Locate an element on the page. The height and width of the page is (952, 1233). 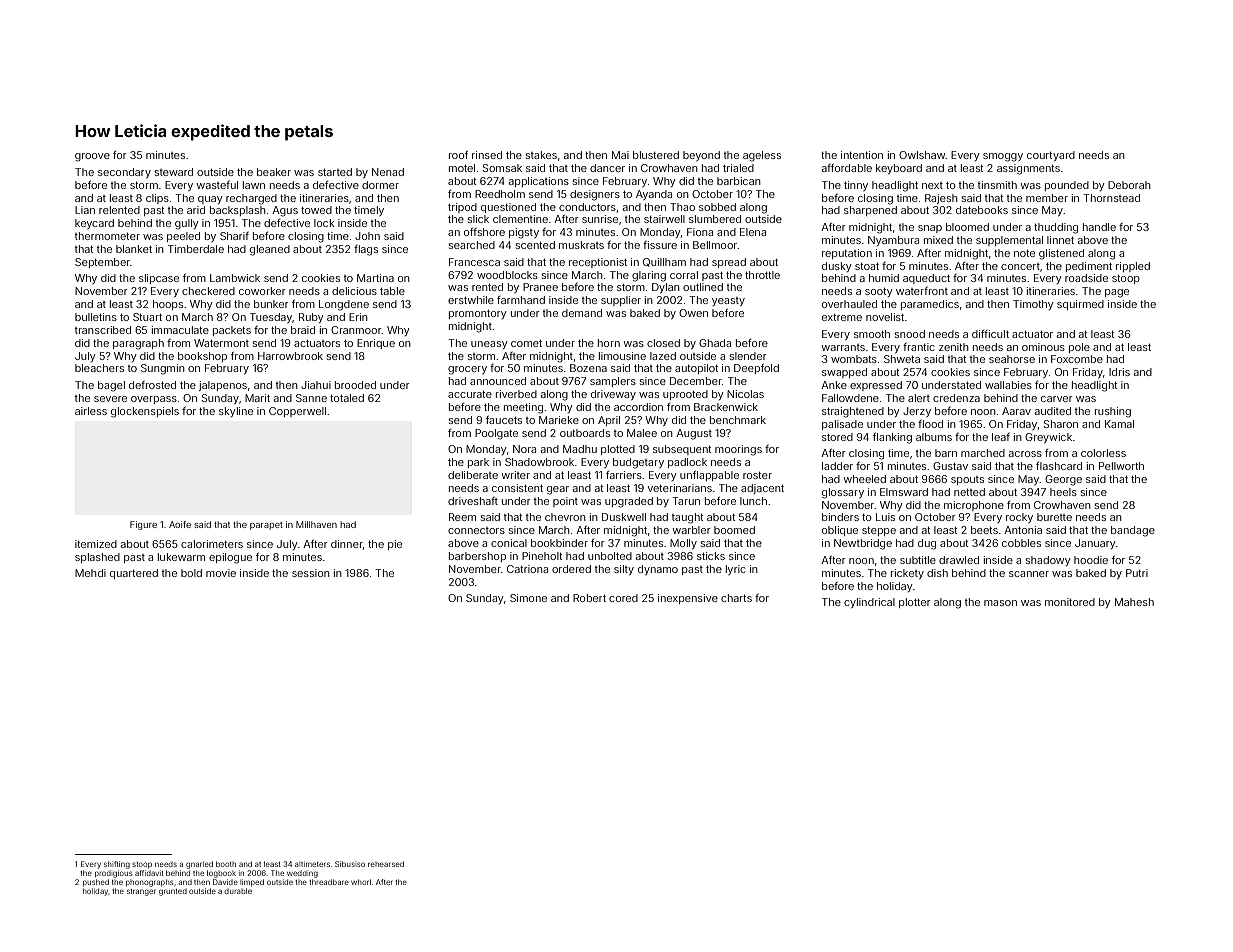
whorl is located at coordinates (361, 882).
